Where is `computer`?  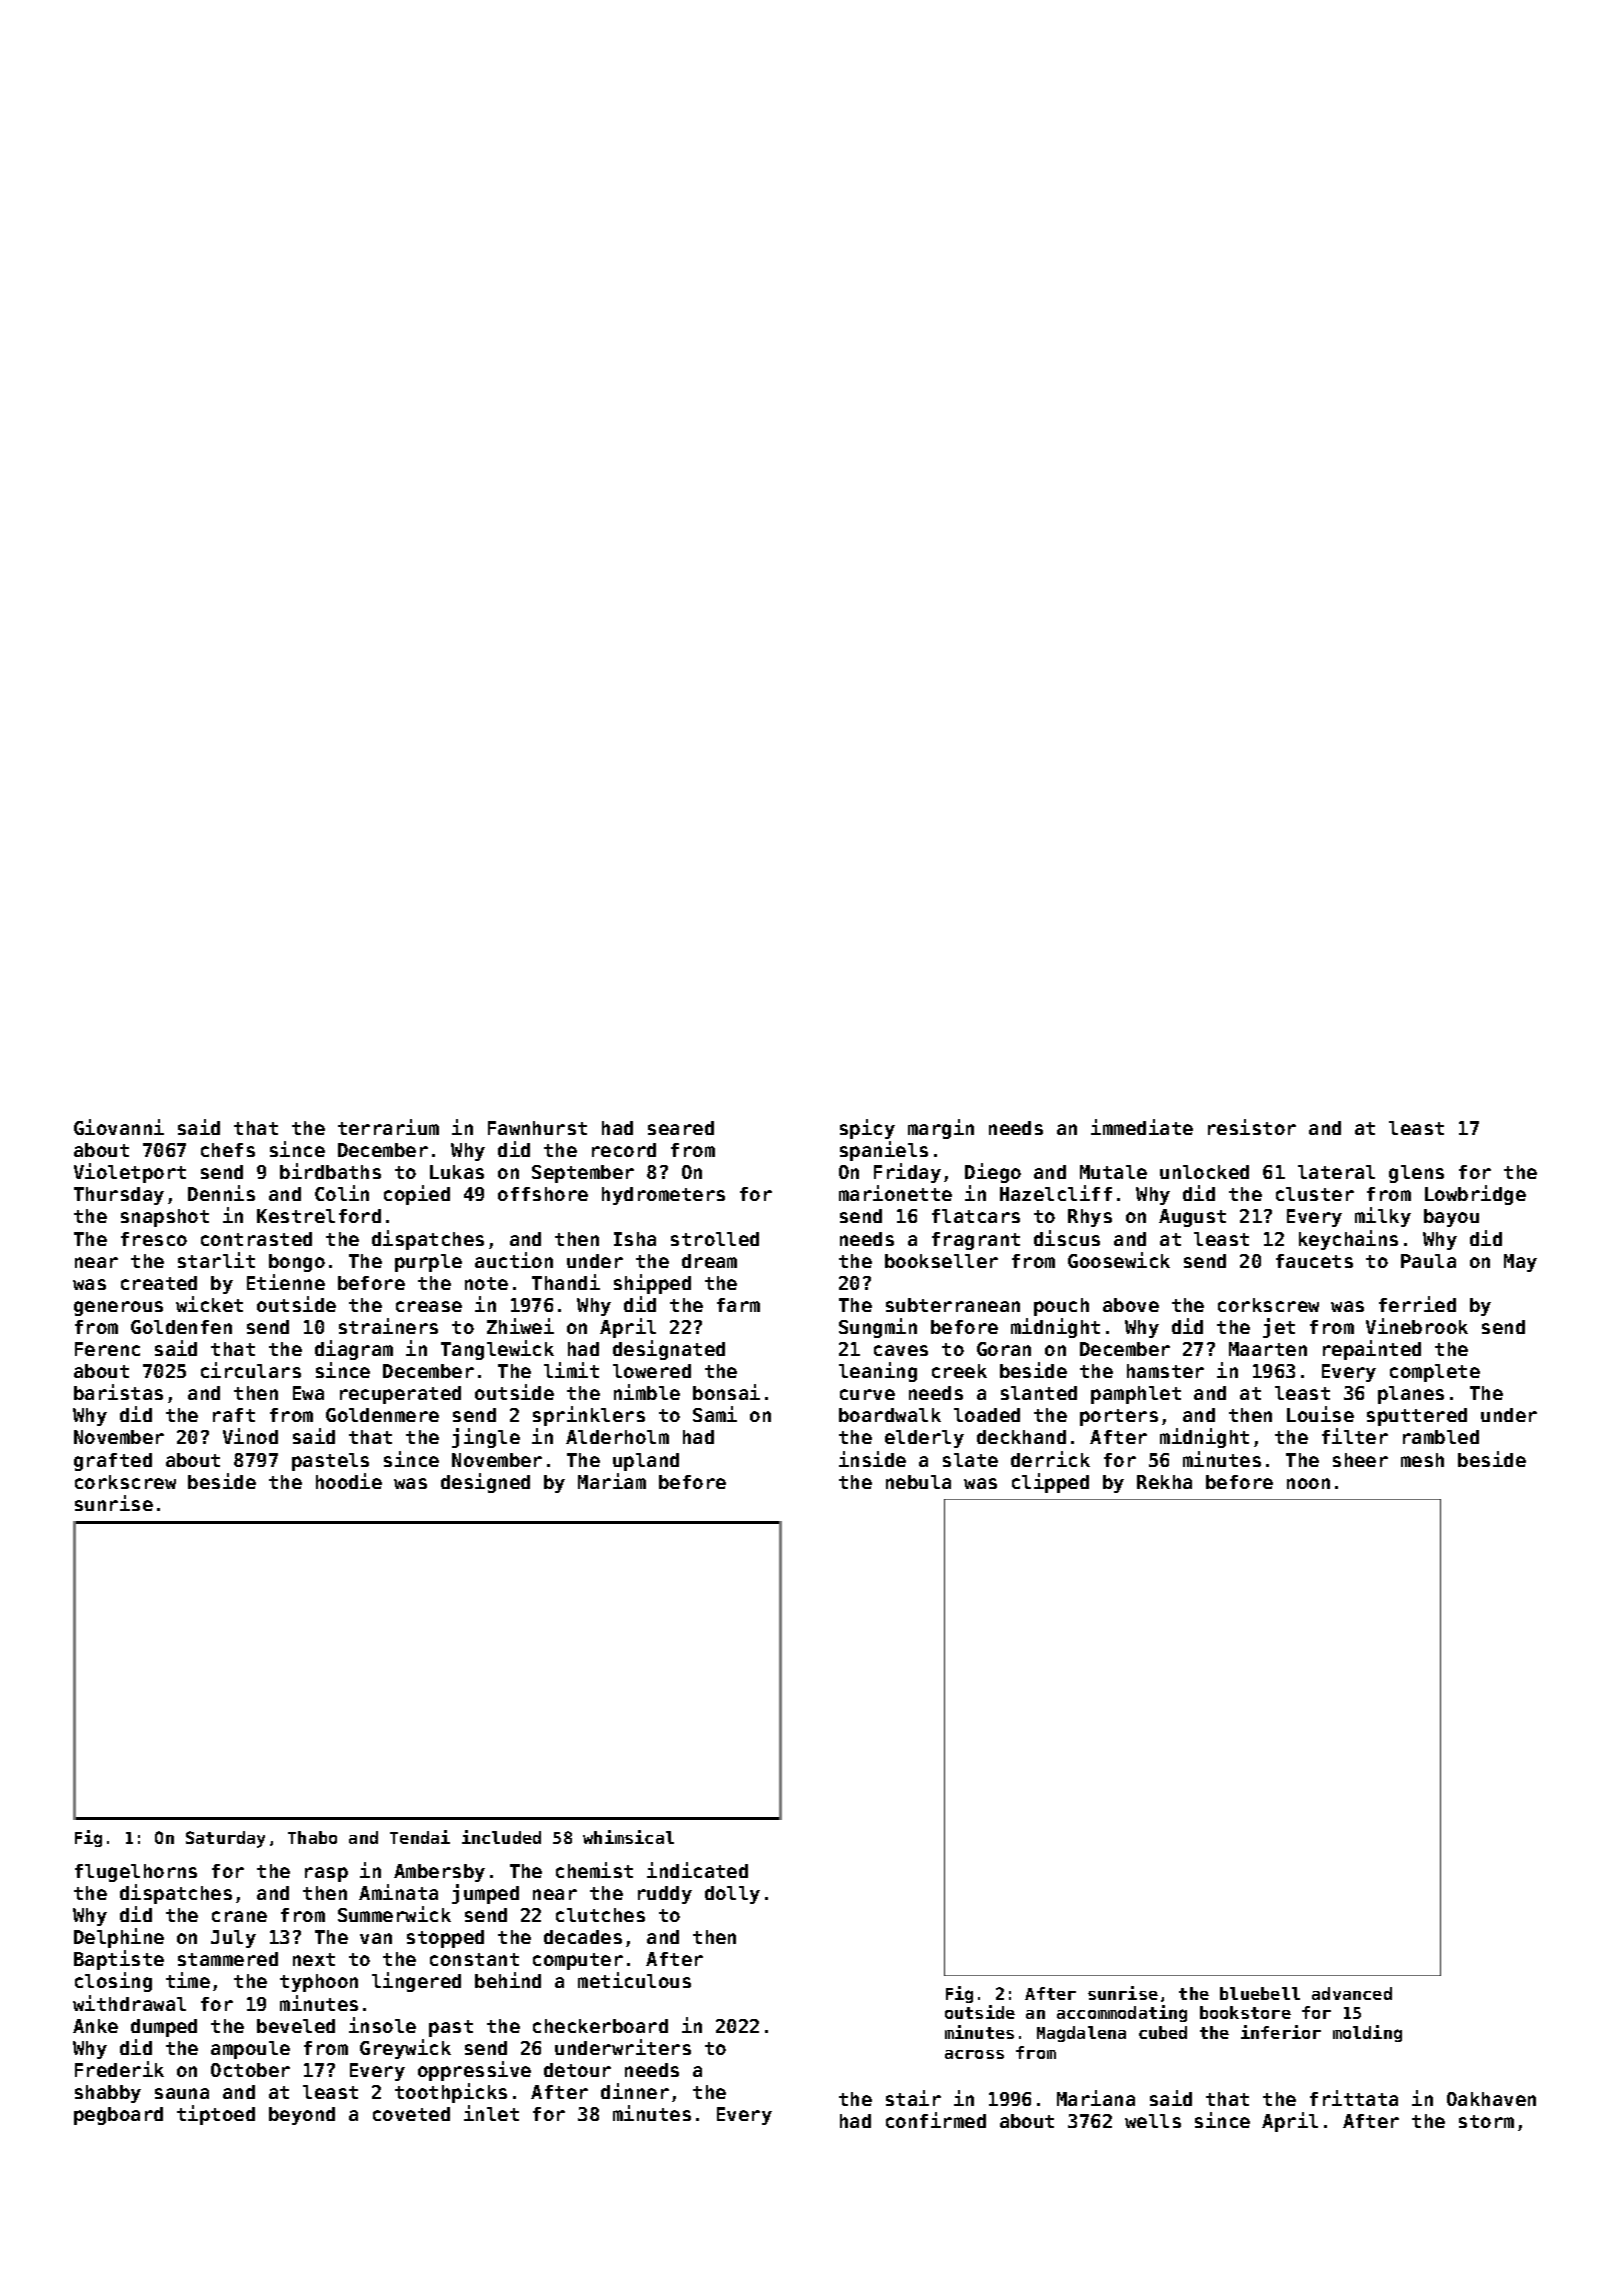
computer is located at coordinates (578, 1961).
